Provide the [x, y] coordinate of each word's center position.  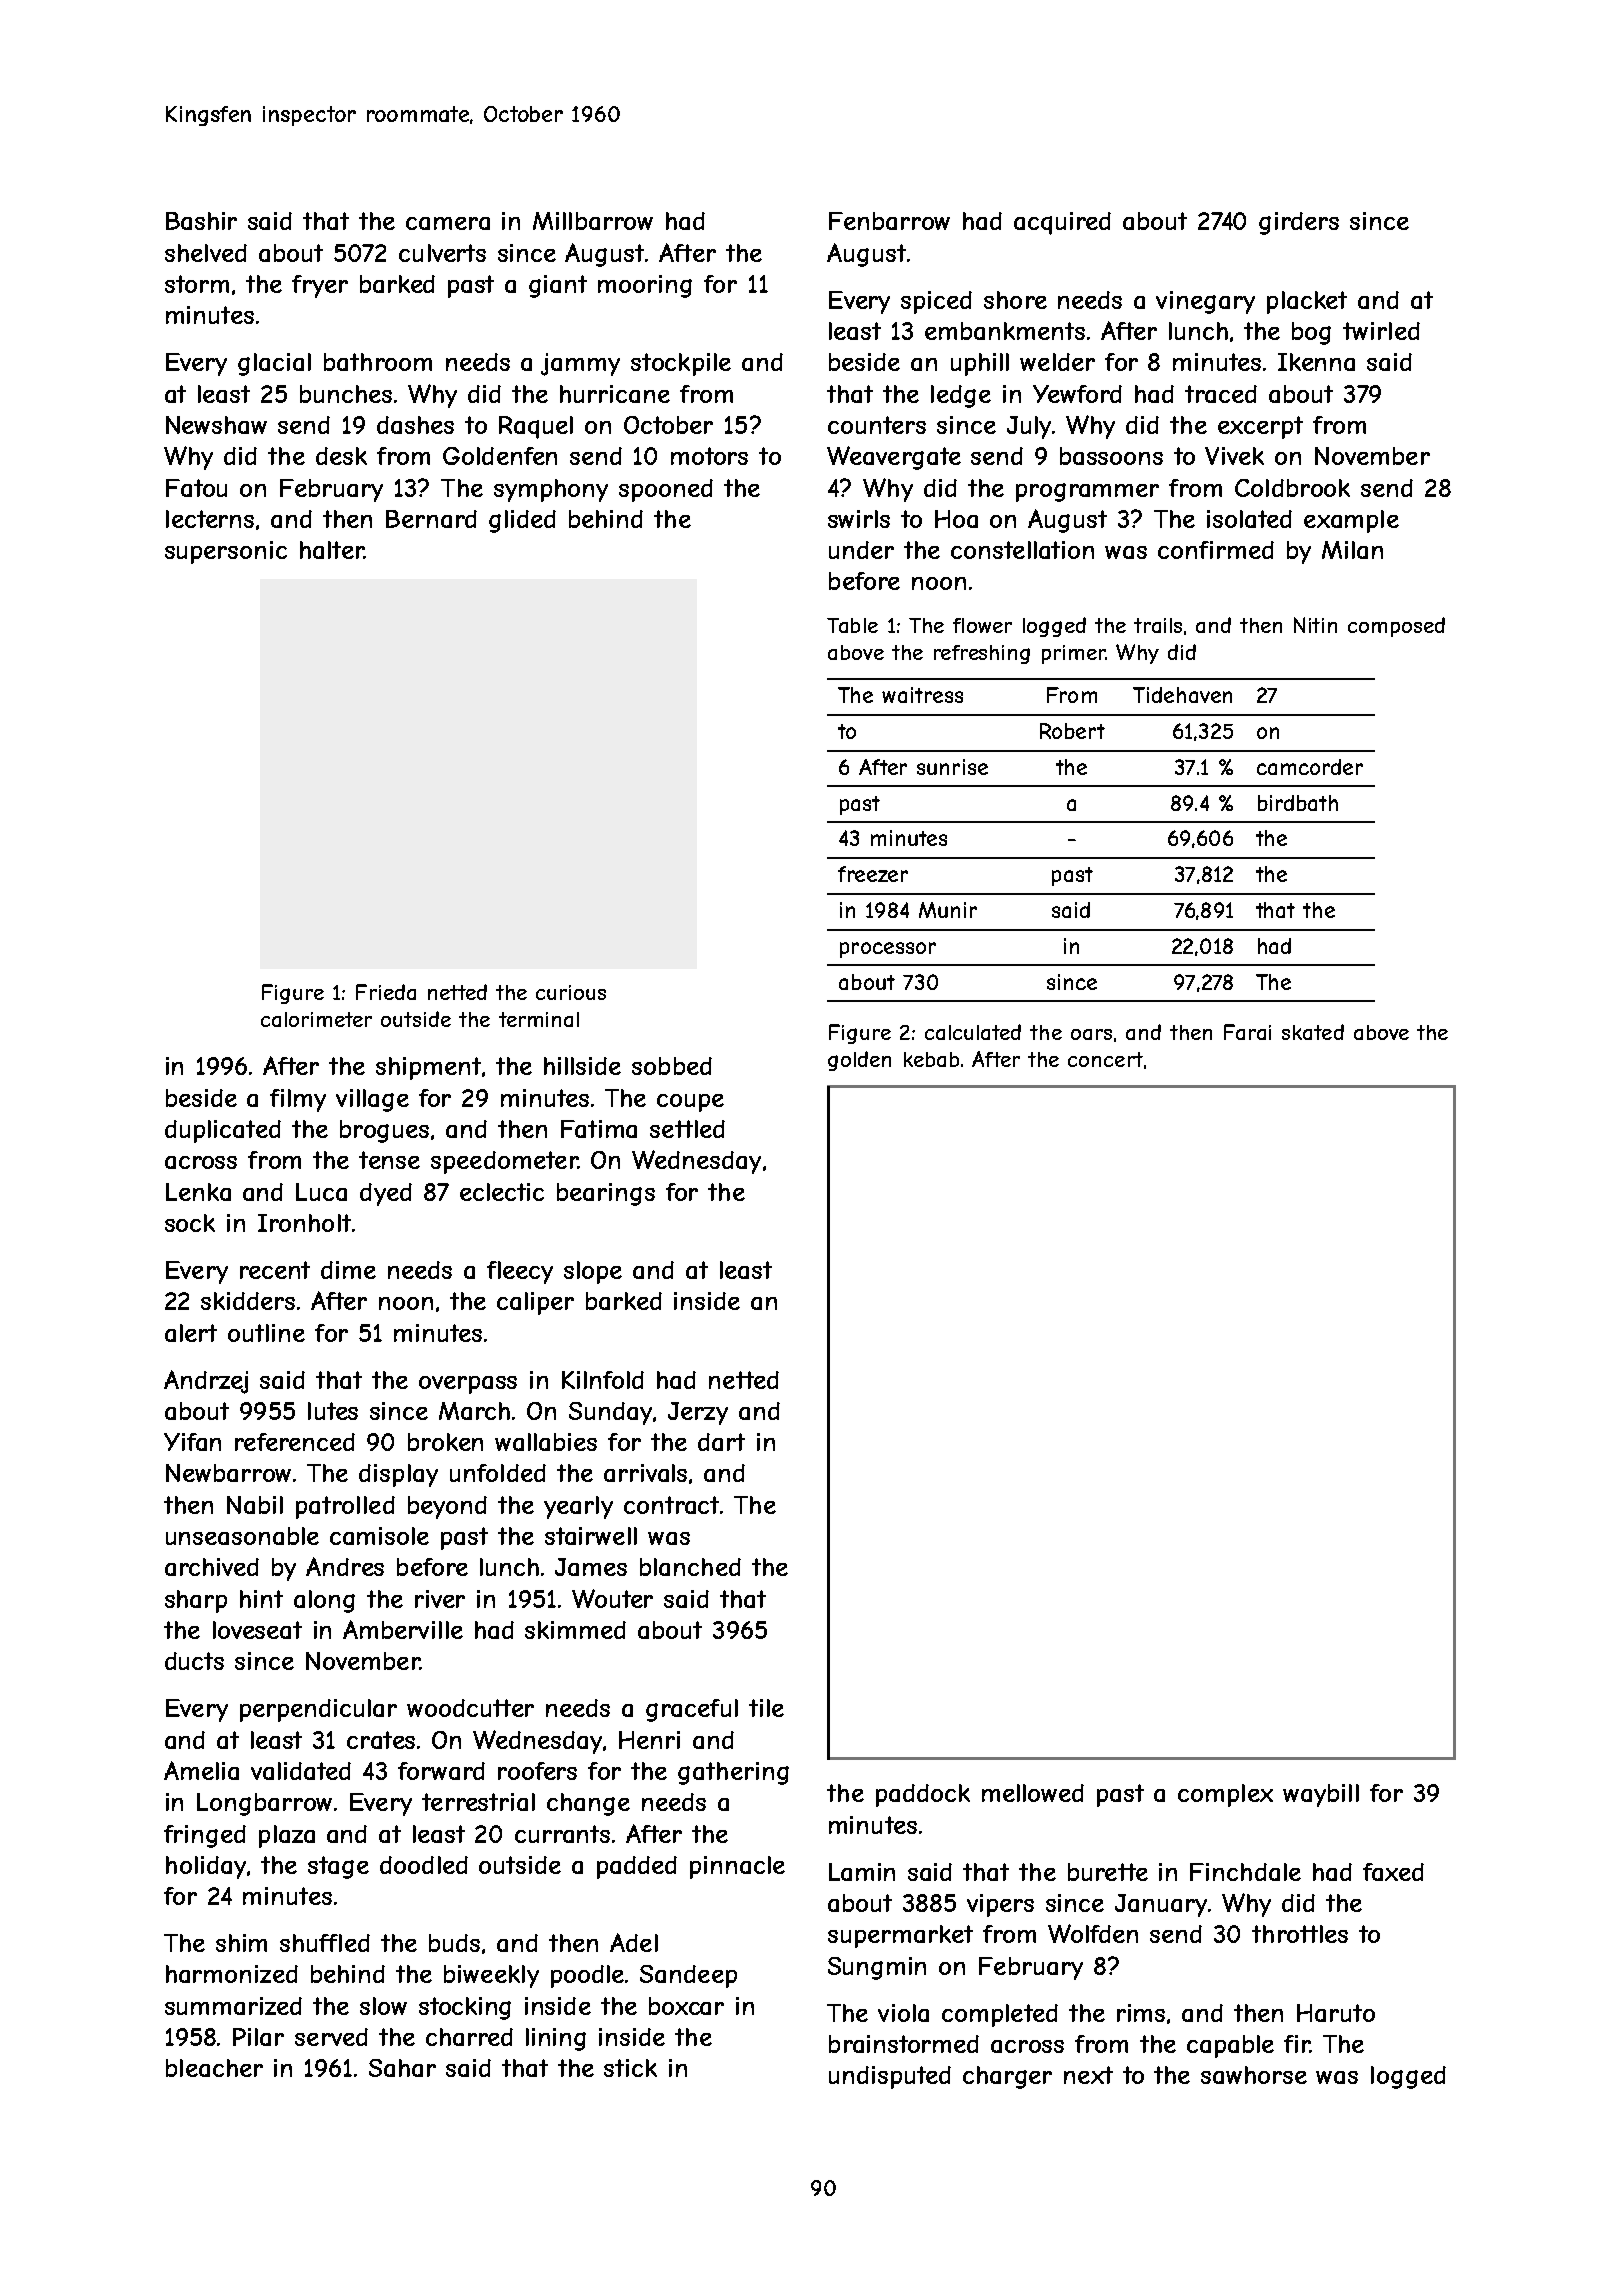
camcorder [1310, 767]
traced [1221, 394]
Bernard [431, 519]
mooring [645, 286]
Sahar [402, 2068]
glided [522, 521]
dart [721, 1442]
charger [1007, 2077]
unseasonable [242, 1536]
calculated [973, 1032]
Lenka [198, 1192]
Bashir [201, 221]
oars [1091, 1034]
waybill [1321, 1795]
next [1088, 2075]
